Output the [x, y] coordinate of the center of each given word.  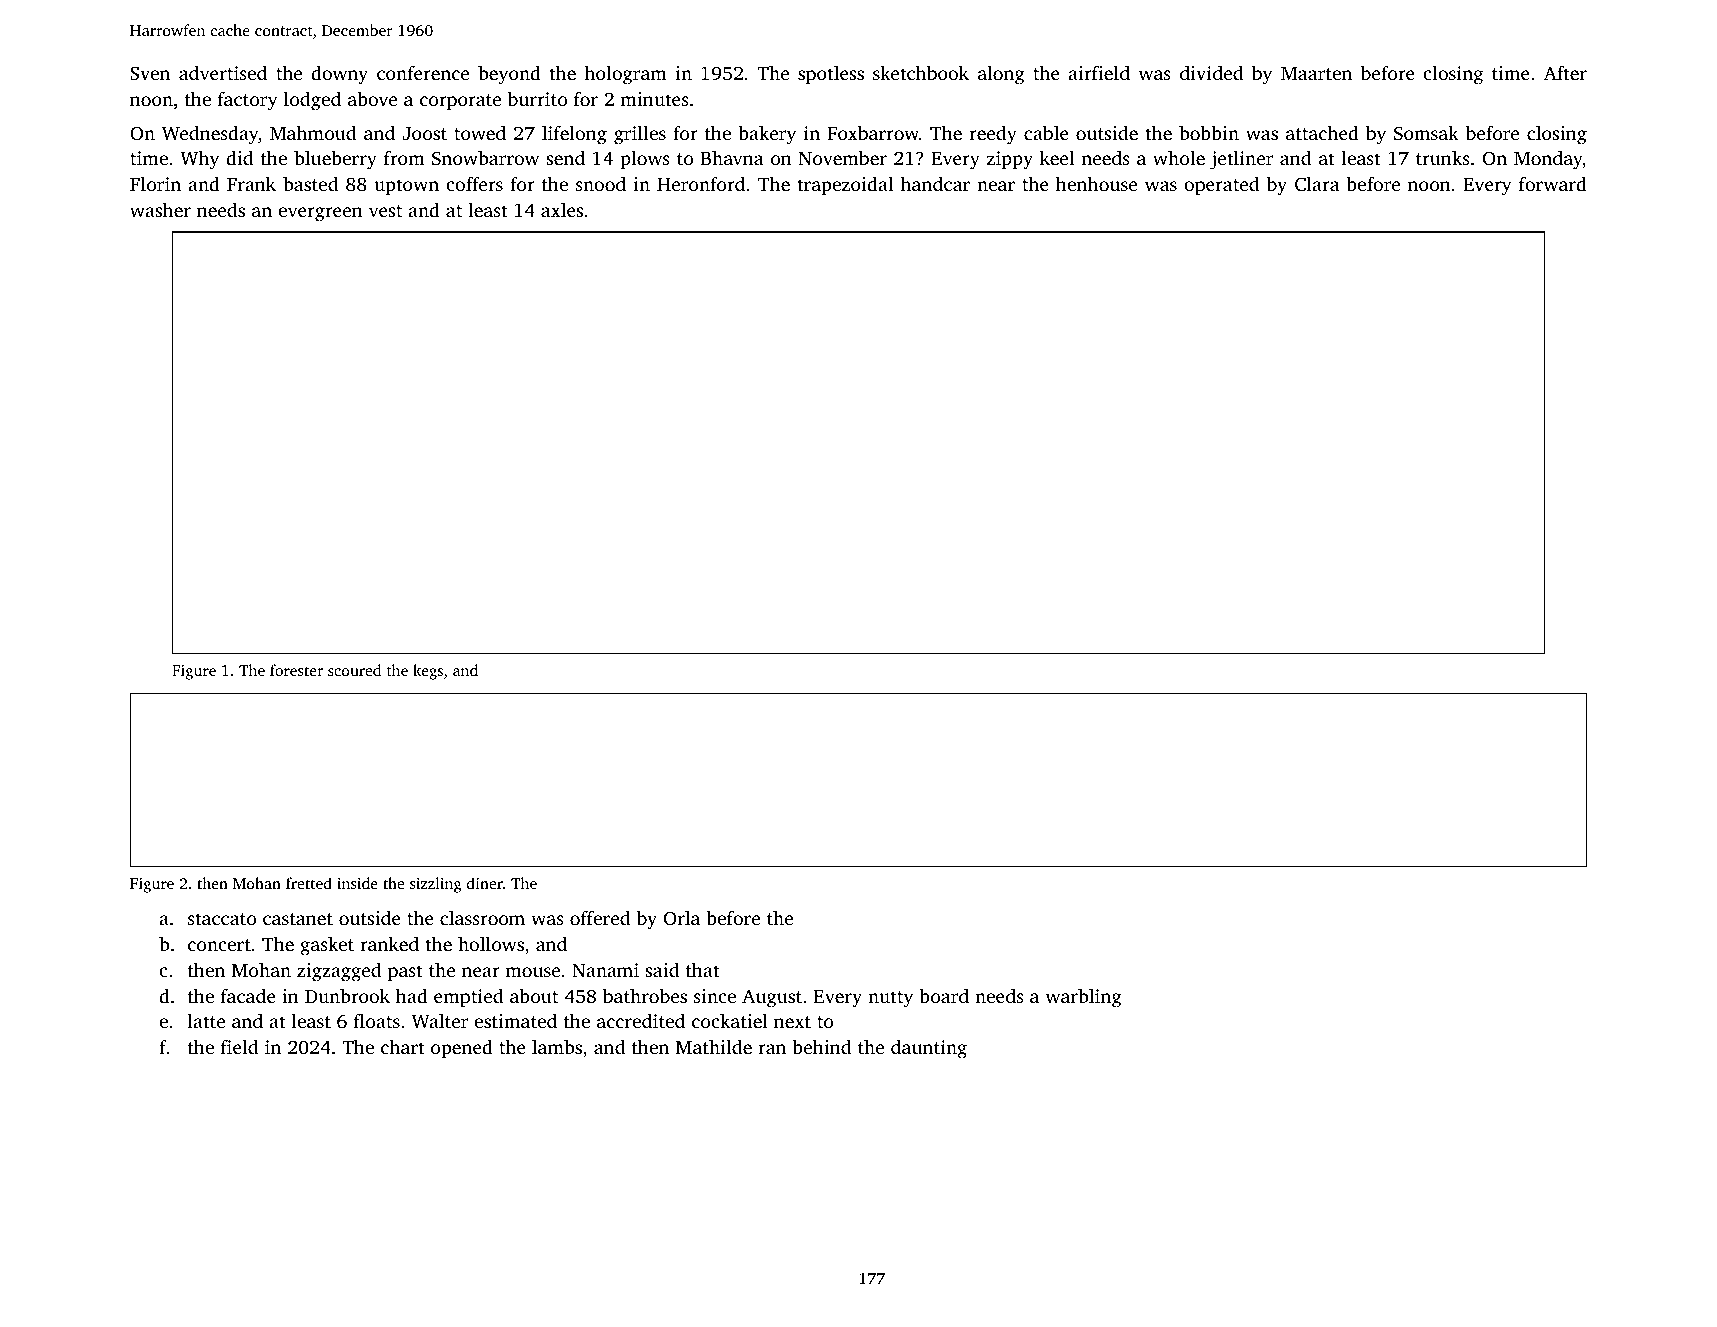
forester [296, 670]
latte [206, 1020]
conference [423, 72]
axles [562, 209]
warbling [1084, 998]
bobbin [1209, 132]
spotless [831, 75]
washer [160, 209]
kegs [428, 672]
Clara [1317, 184]
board [944, 995]
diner [485, 883]
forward [1553, 183]
